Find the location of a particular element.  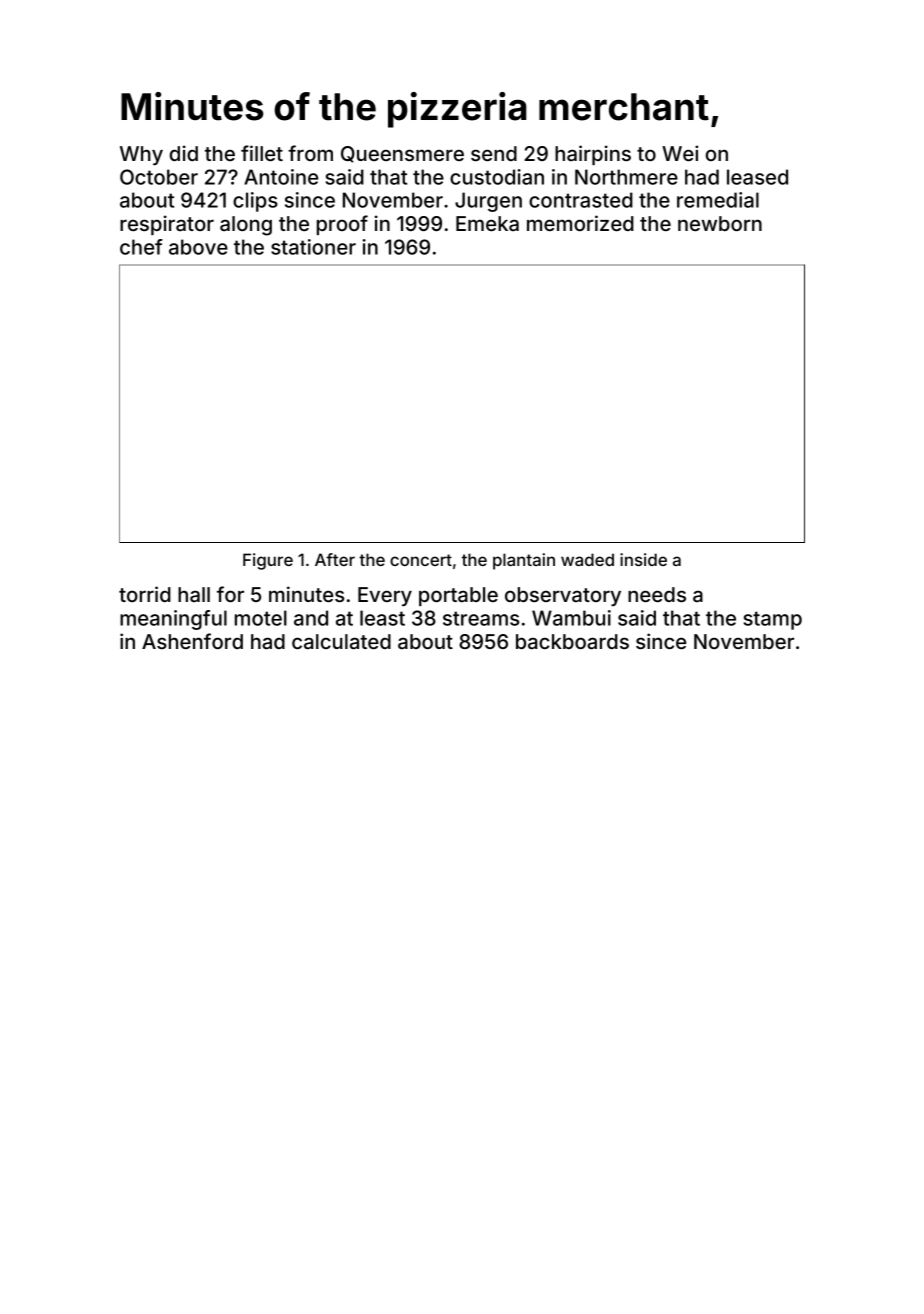

memorized is located at coordinates (580, 223).
